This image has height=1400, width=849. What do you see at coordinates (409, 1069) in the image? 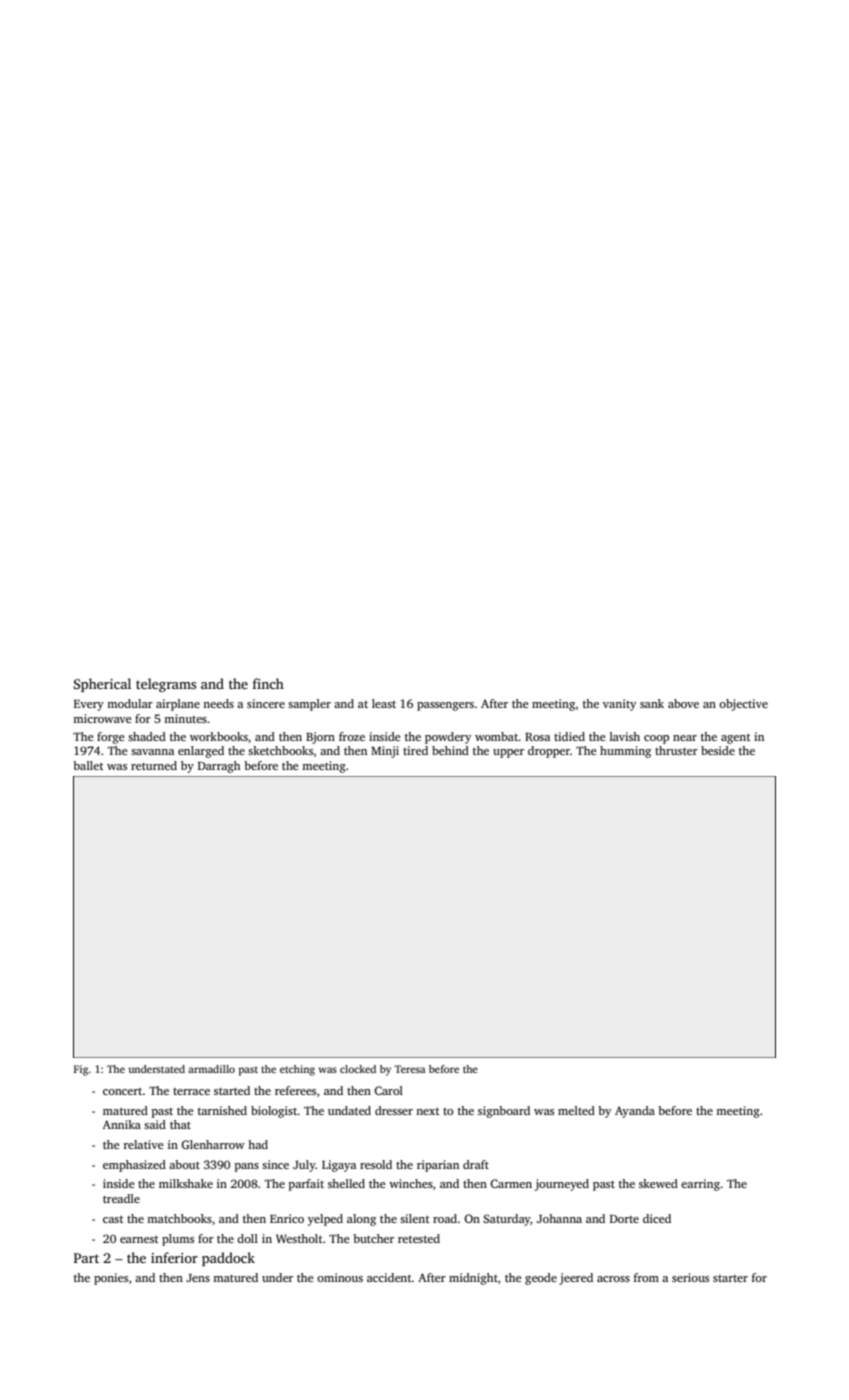
I see `Teresa` at bounding box center [409, 1069].
